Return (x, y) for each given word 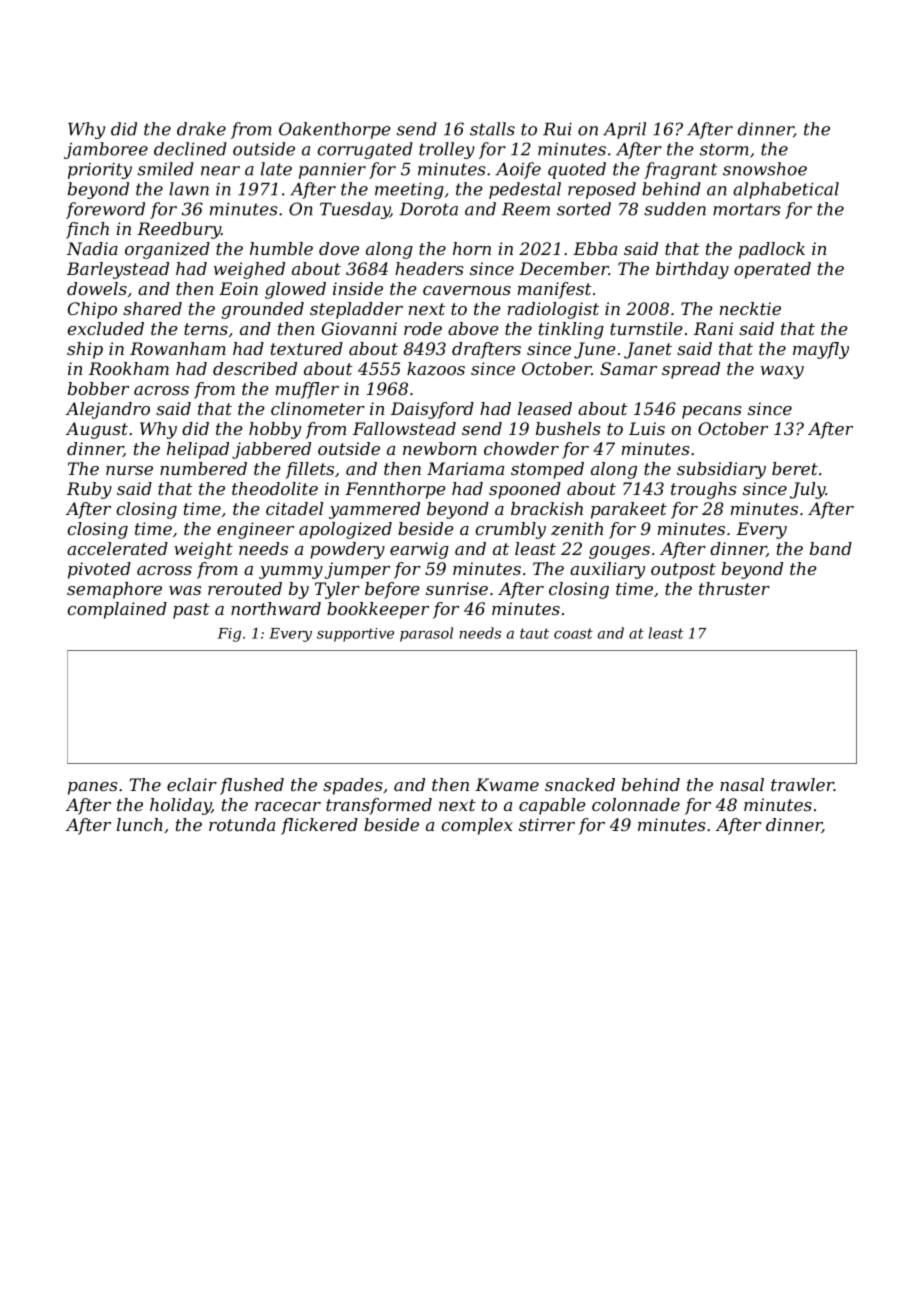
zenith (577, 529)
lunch (140, 824)
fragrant (680, 170)
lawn (189, 189)
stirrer (547, 824)
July (807, 490)
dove (339, 248)
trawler (802, 784)
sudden (675, 209)
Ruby (89, 490)
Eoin (238, 288)
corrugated (365, 150)
